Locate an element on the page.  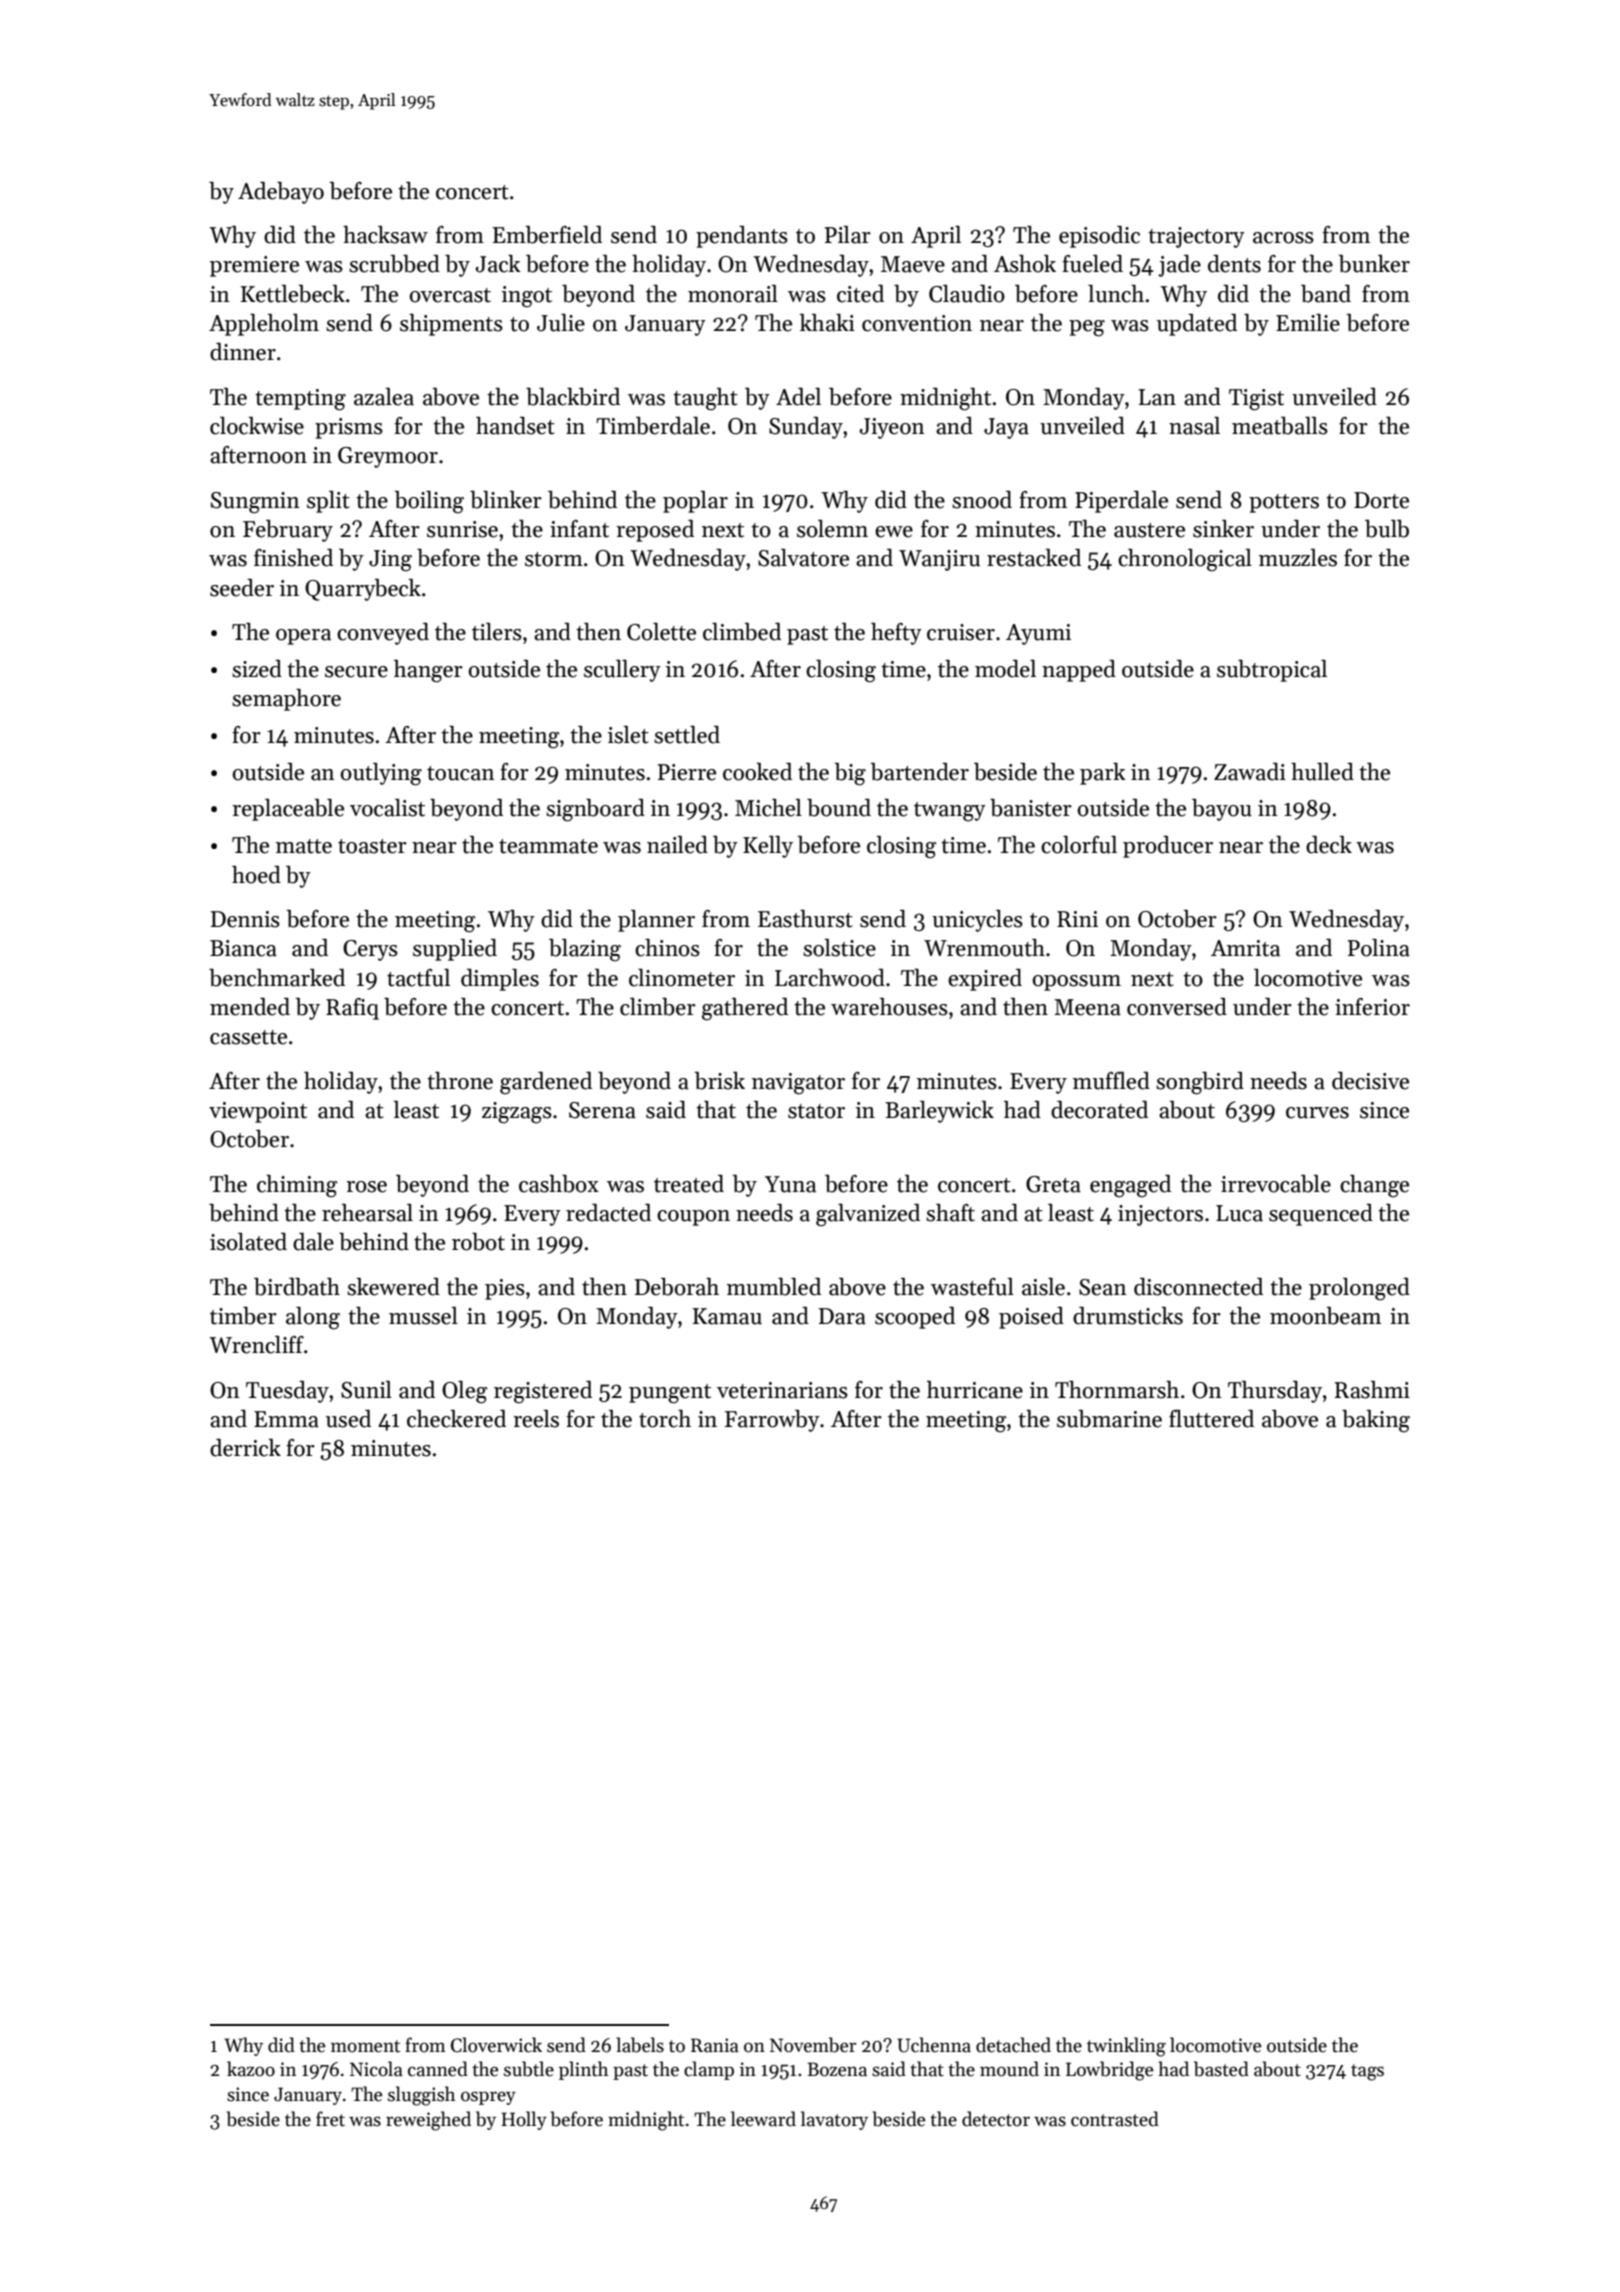
clamp is located at coordinates (709, 2070).
